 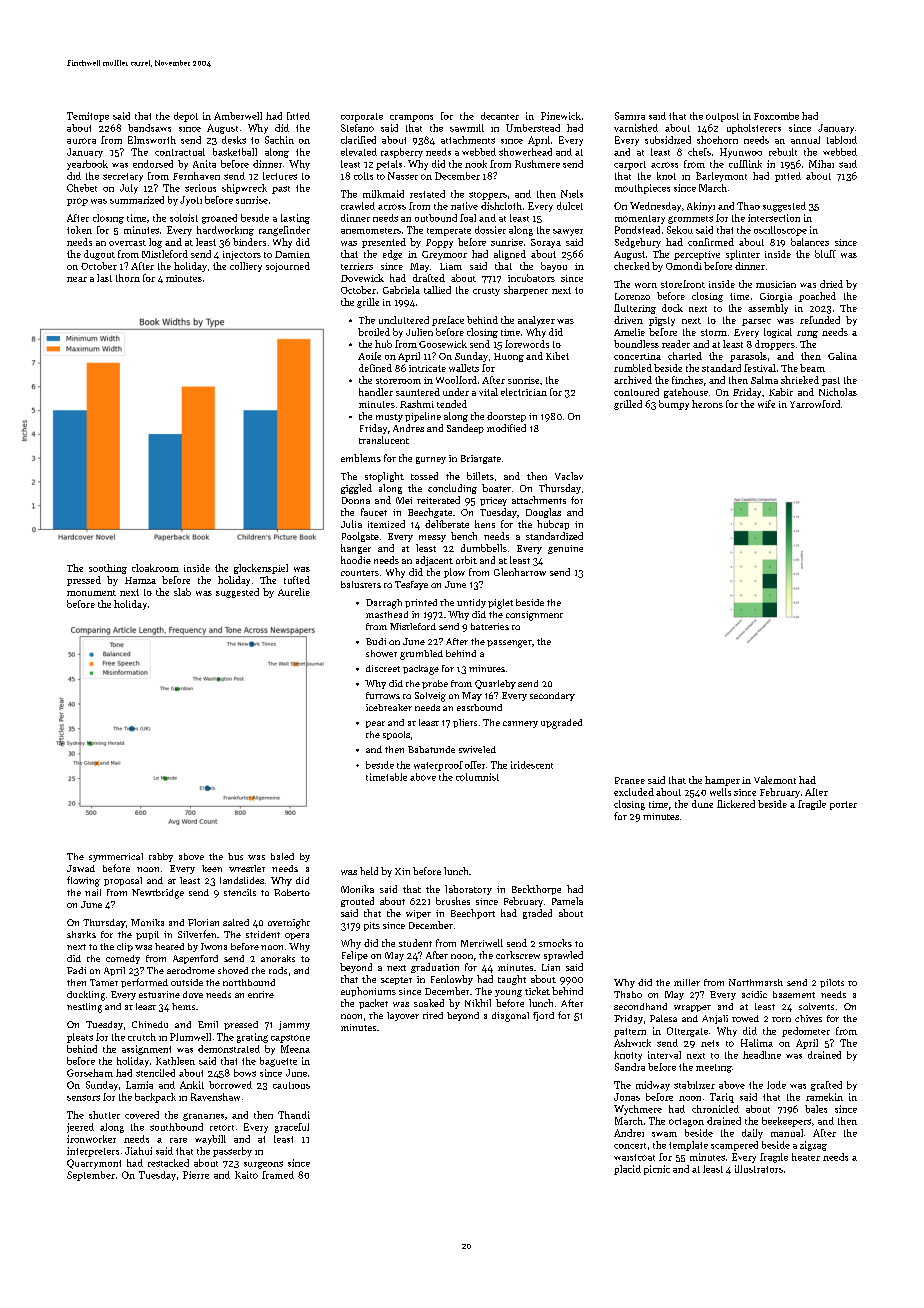 I want to click on Xin, so click(x=402, y=871).
